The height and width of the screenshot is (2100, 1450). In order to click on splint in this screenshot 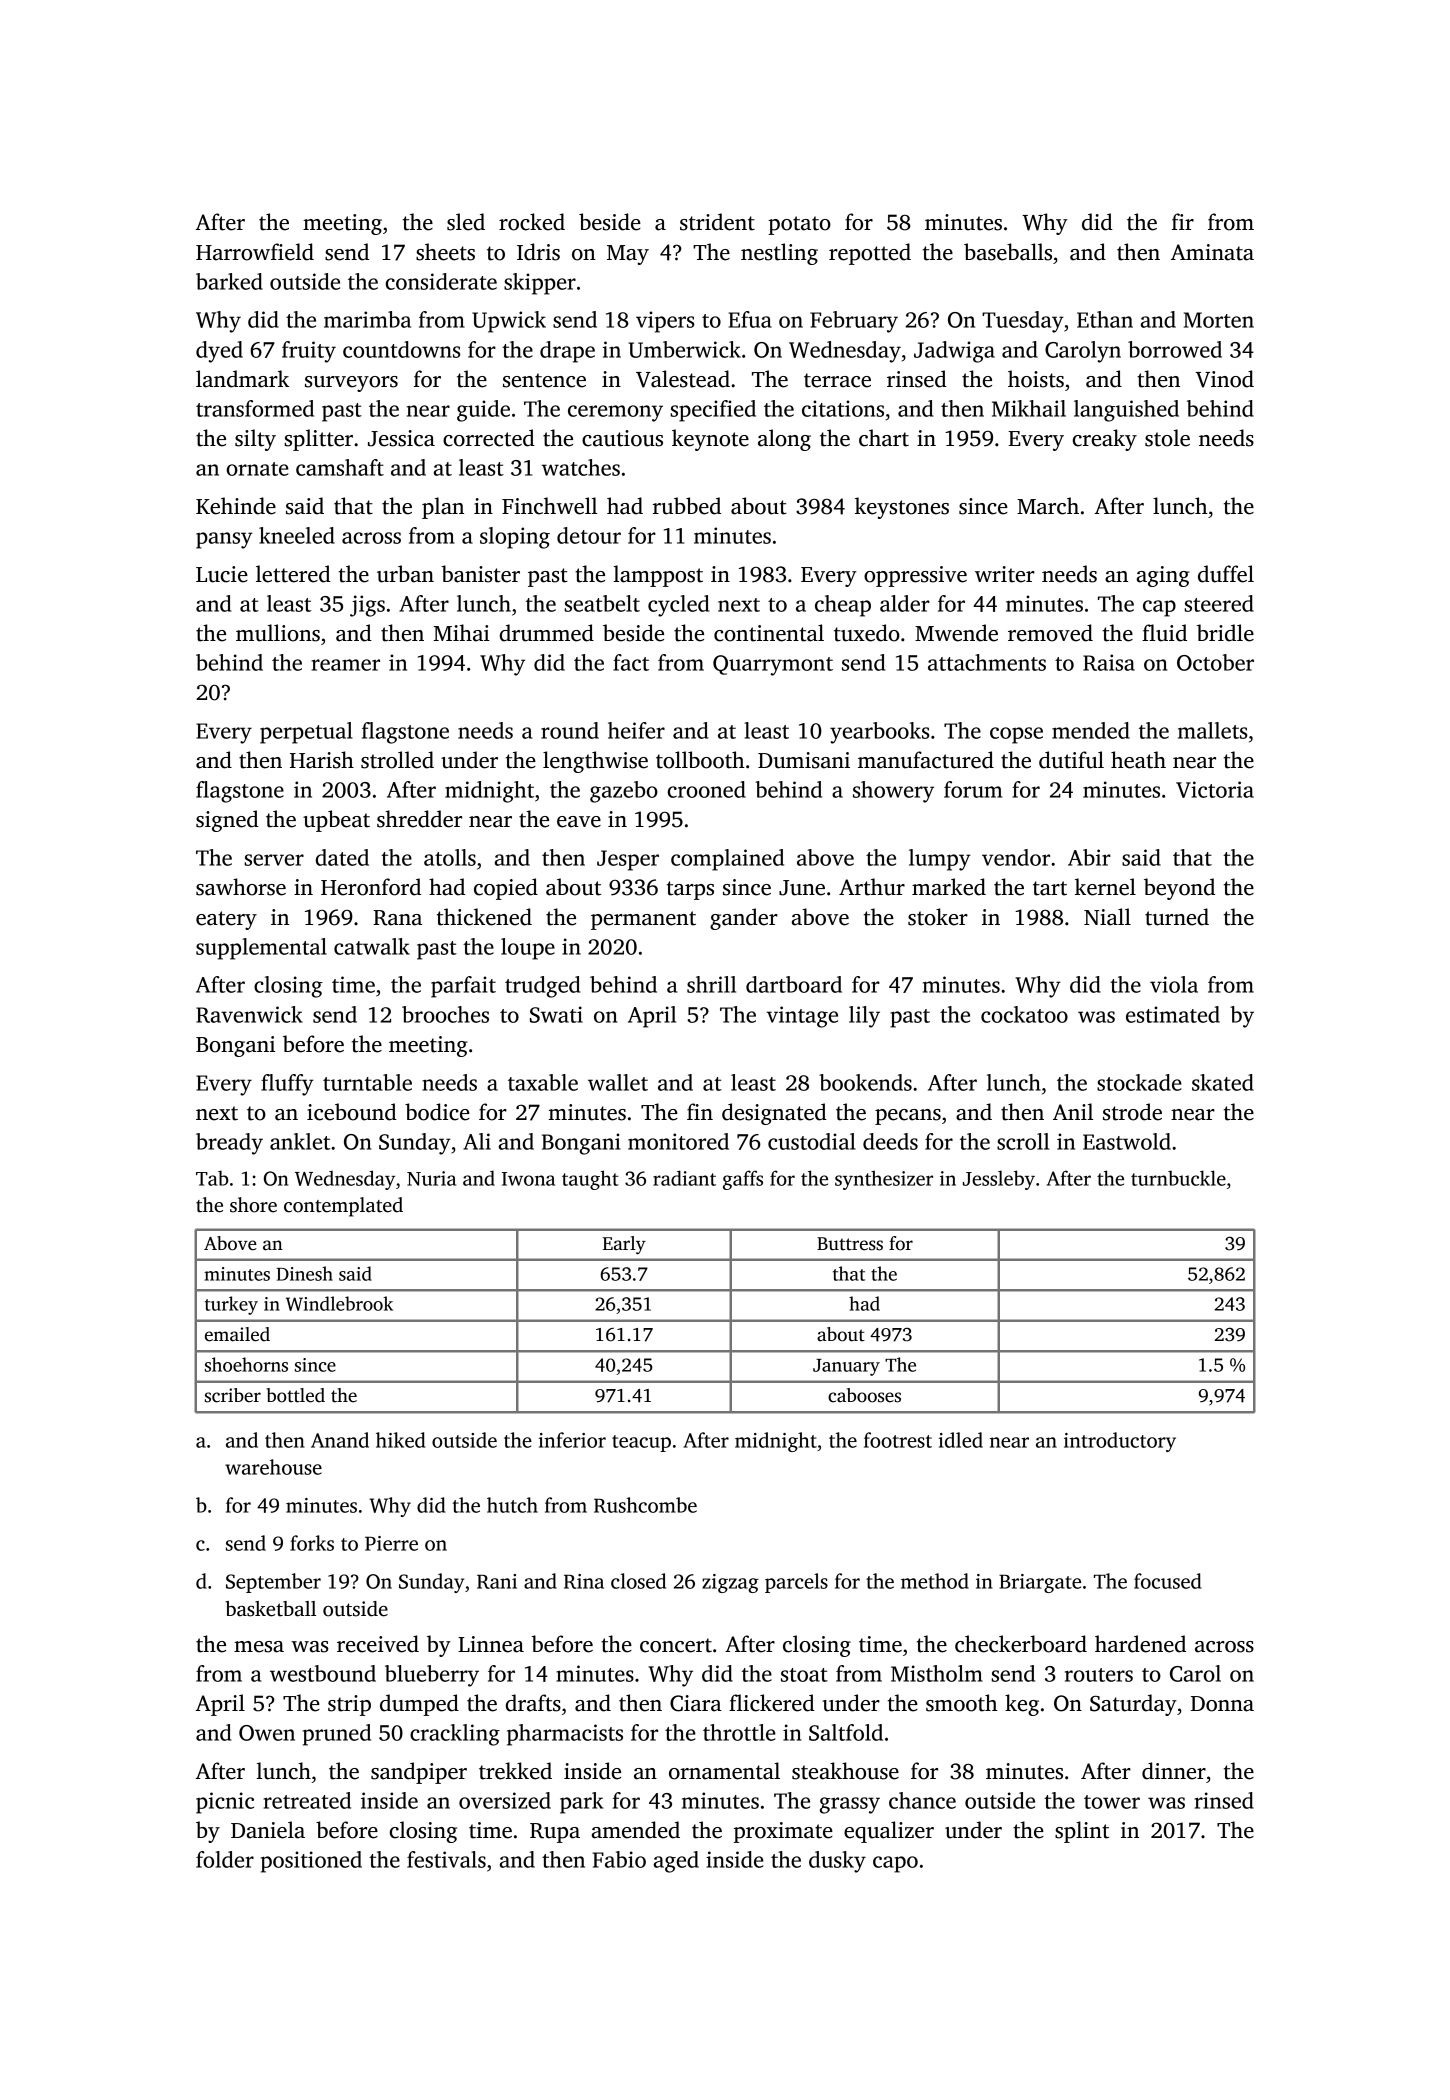, I will do `click(1082, 1832)`.
